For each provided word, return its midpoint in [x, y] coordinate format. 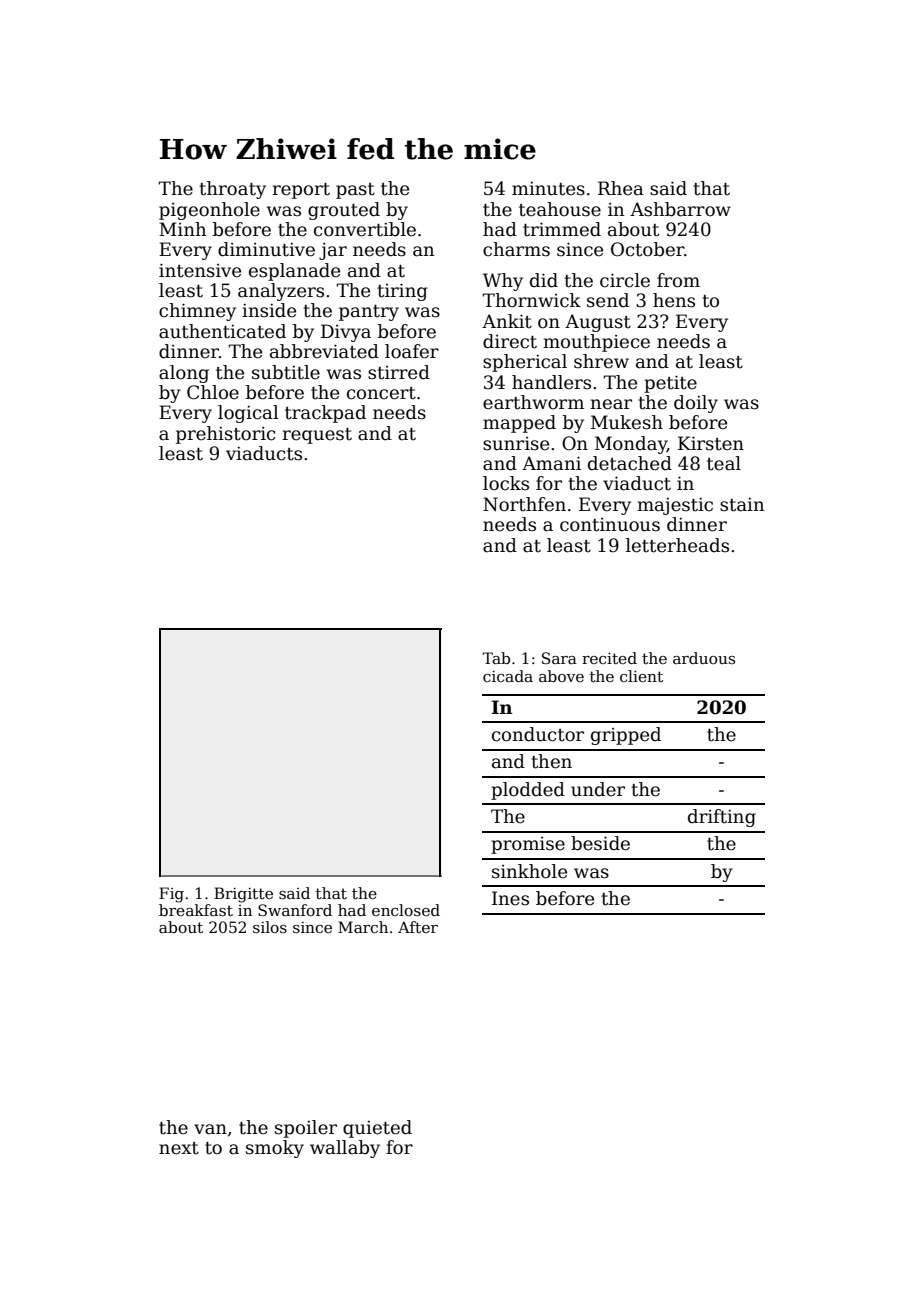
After [418, 927]
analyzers [281, 292]
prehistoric [226, 435]
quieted [377, 1129]
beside [600, 843]
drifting [722, 818]
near [611, 404]
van [210, 1129]
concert [381, 393]
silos [270, 927]
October [647, 249]
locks [506, 483]
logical [248, 414]
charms [516, 249]
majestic [675, 506]
